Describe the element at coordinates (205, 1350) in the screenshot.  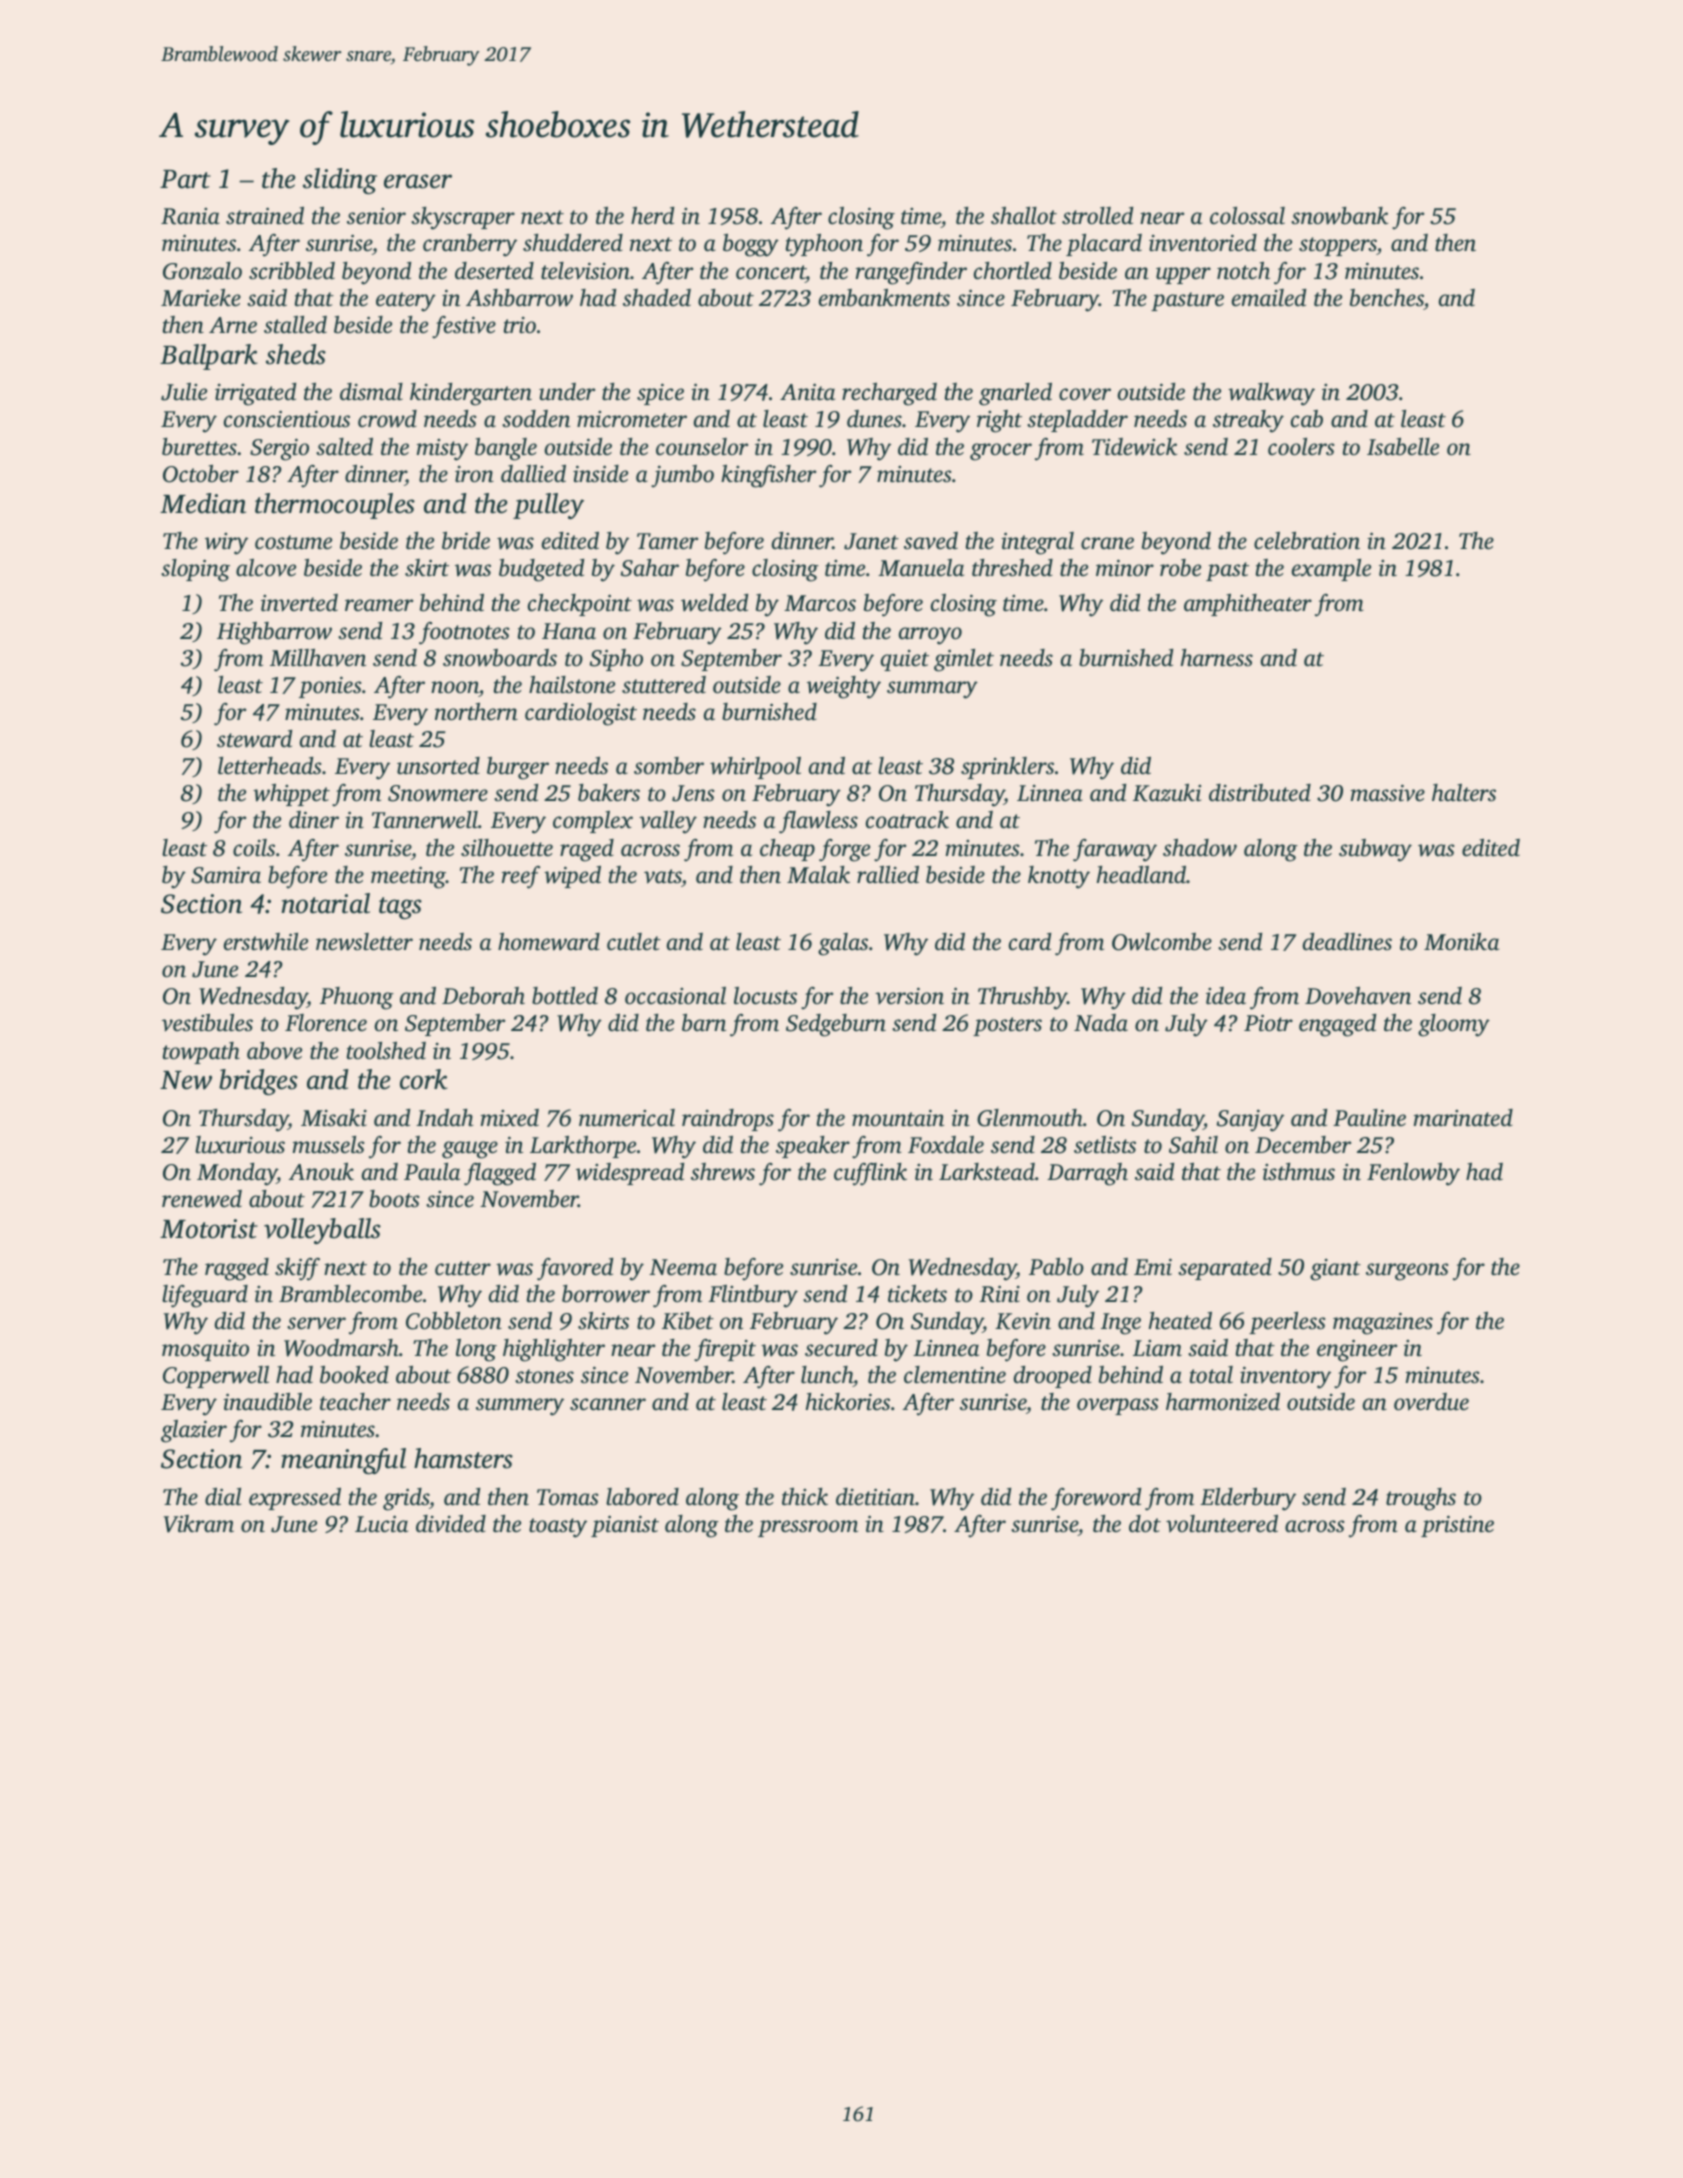
I see `mosquito` at that location.
